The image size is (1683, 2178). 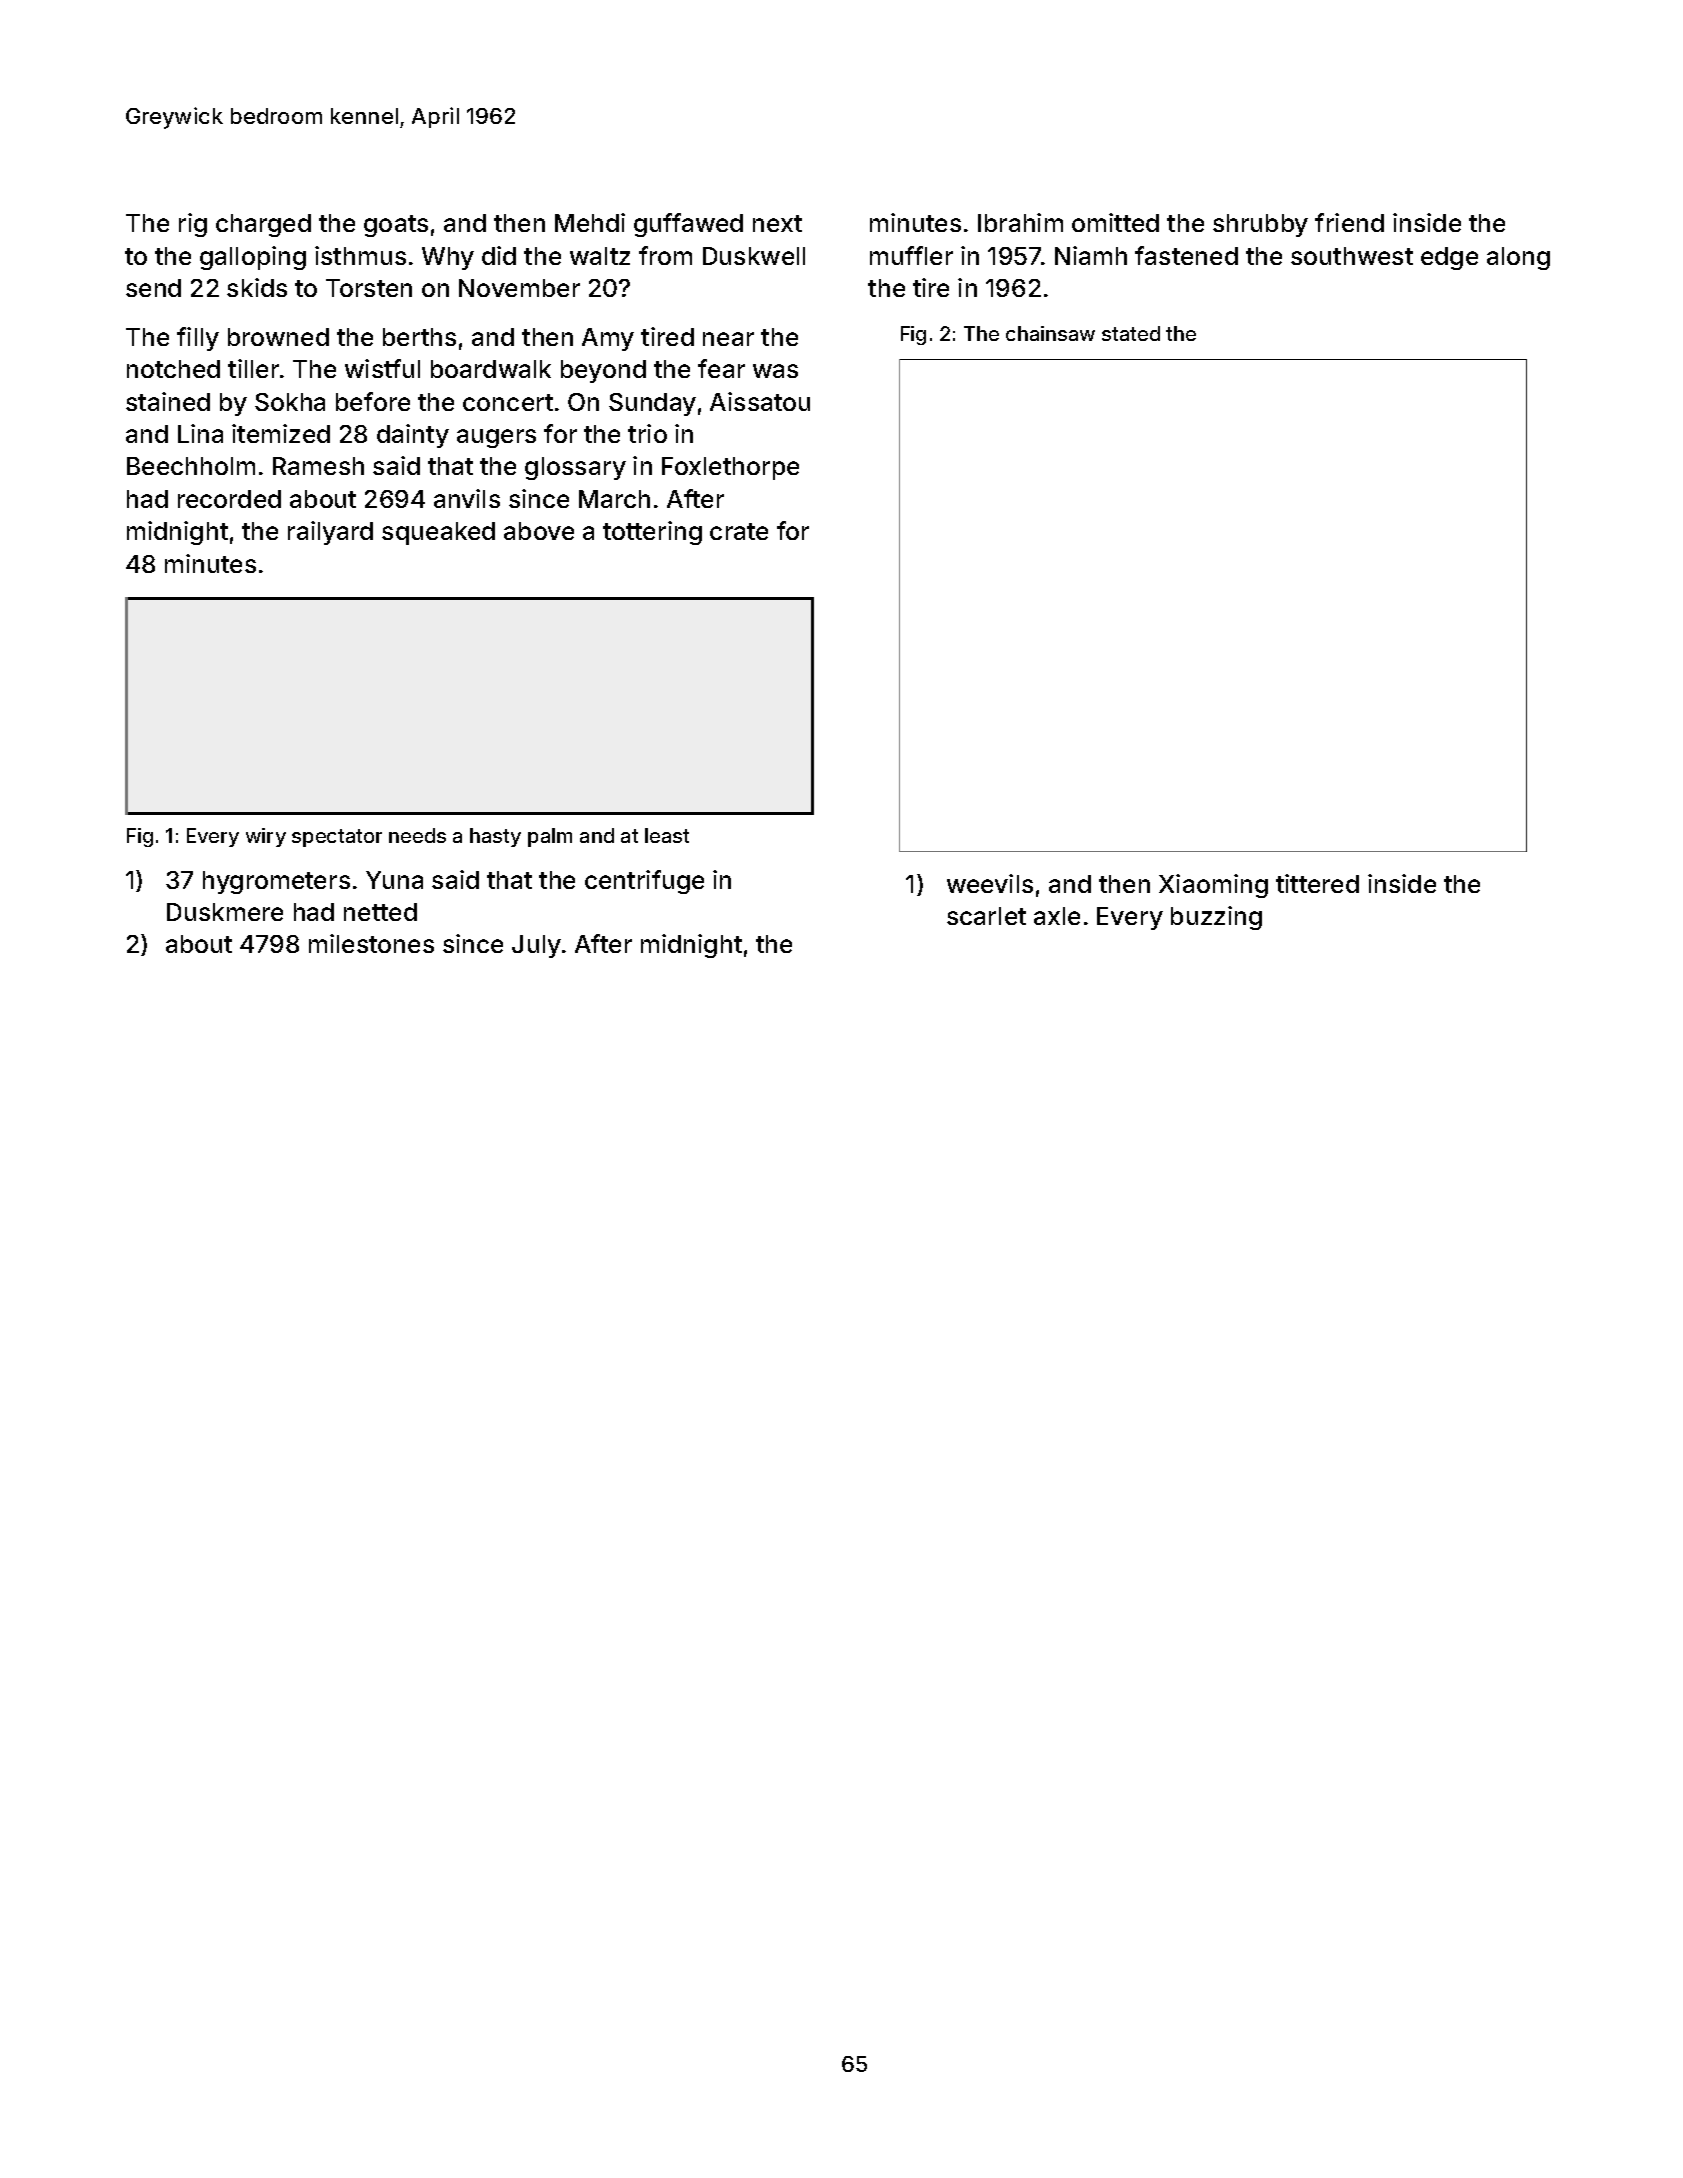 I want to click on goats, so click(x=396, y=226).
